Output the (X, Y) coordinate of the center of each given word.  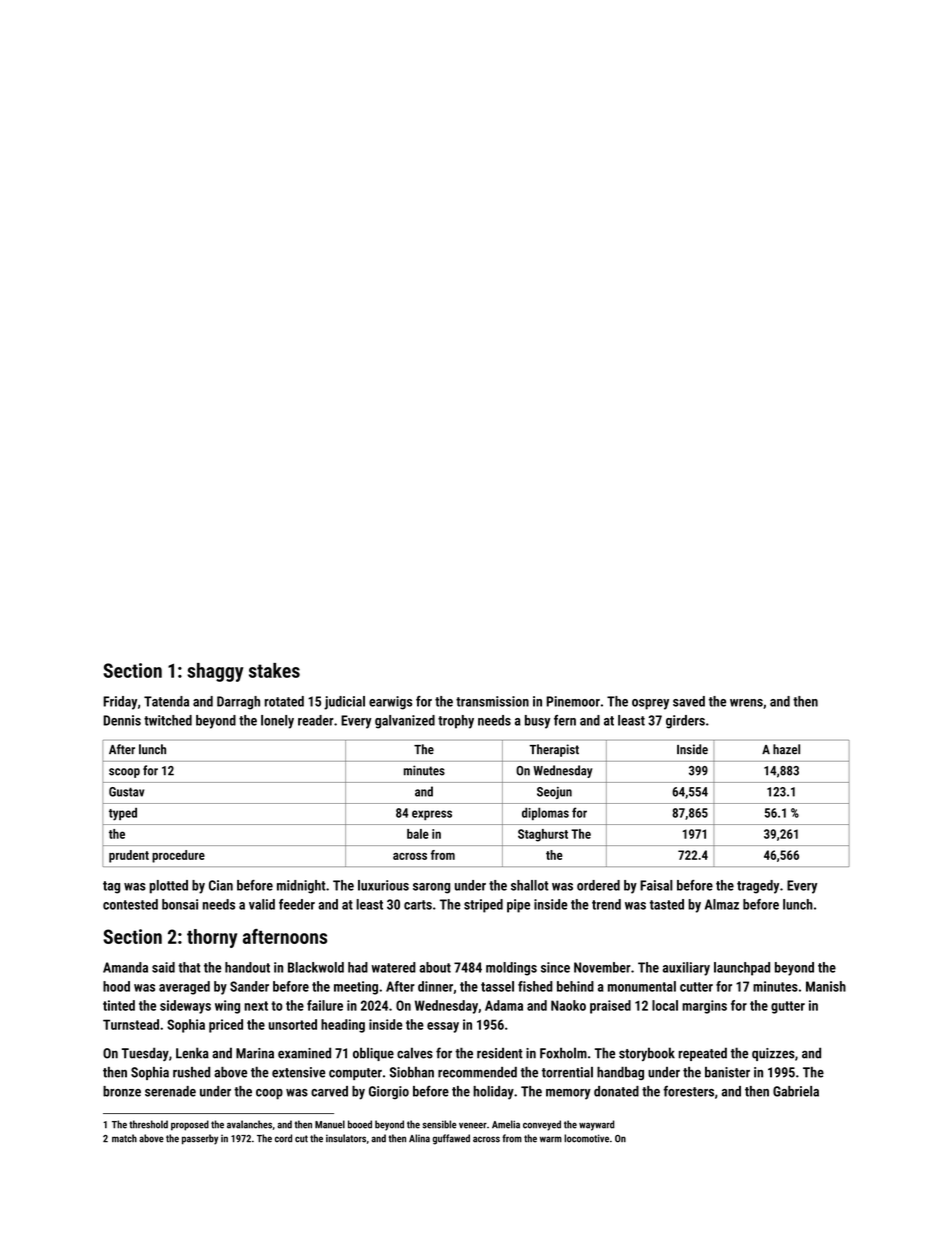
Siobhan (412, 1072)
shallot (529, 885)
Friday (120, 703)
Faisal (656, 885)
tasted (667, 904)
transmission (492, 701)
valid (262, 904)
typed (123, 814)
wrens (746, 703)
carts (418, 905)
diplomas (545, 814)
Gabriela (796, 1091)
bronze (122, 1091)
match (124, 1138)
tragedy (758, 887)
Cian (221, 885)
